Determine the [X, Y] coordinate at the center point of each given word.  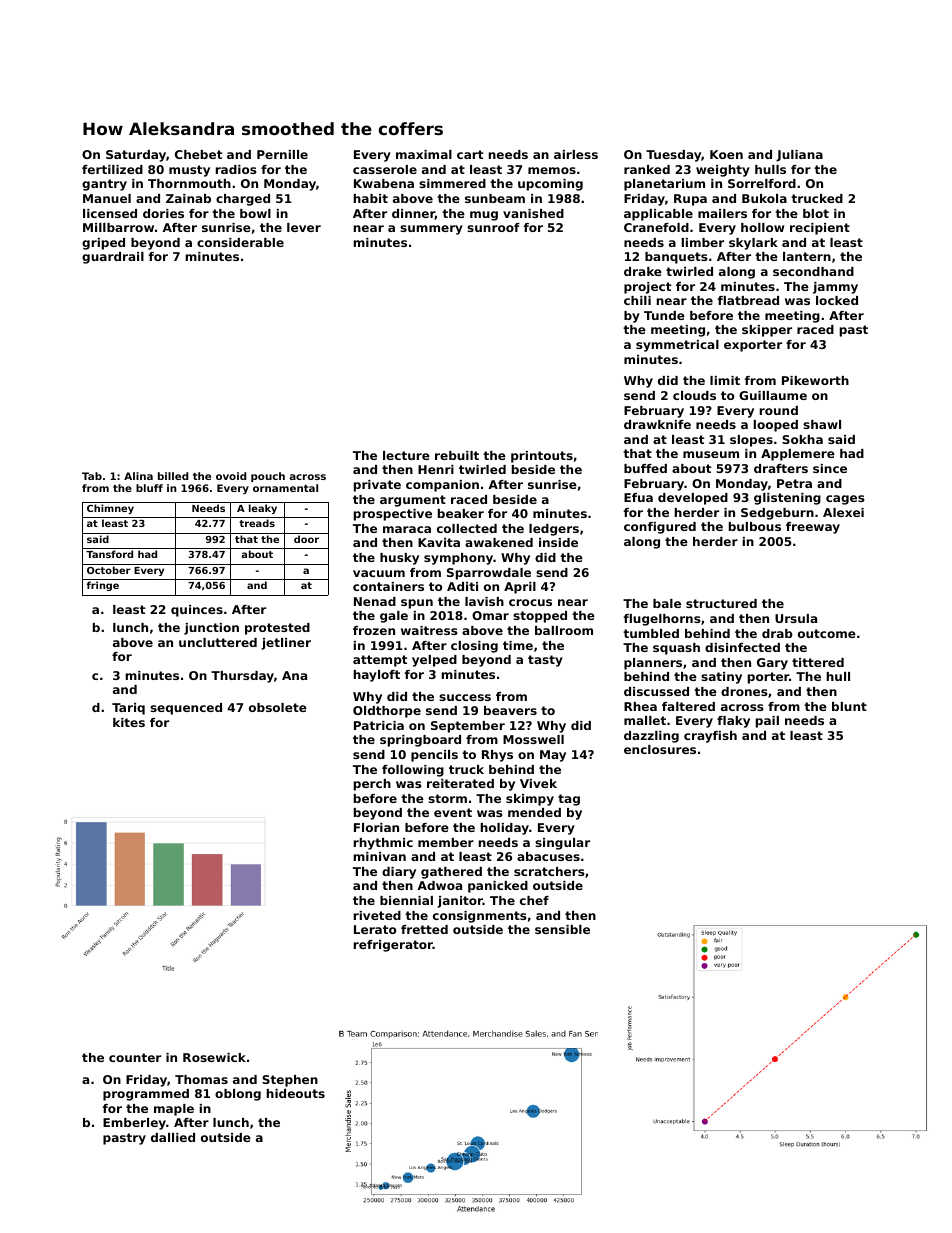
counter [135, 1057]
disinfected [742, 647]
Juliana [799, 156]
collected [467, 528]
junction [211, 629]
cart [470, 154]
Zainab [188, 198]
